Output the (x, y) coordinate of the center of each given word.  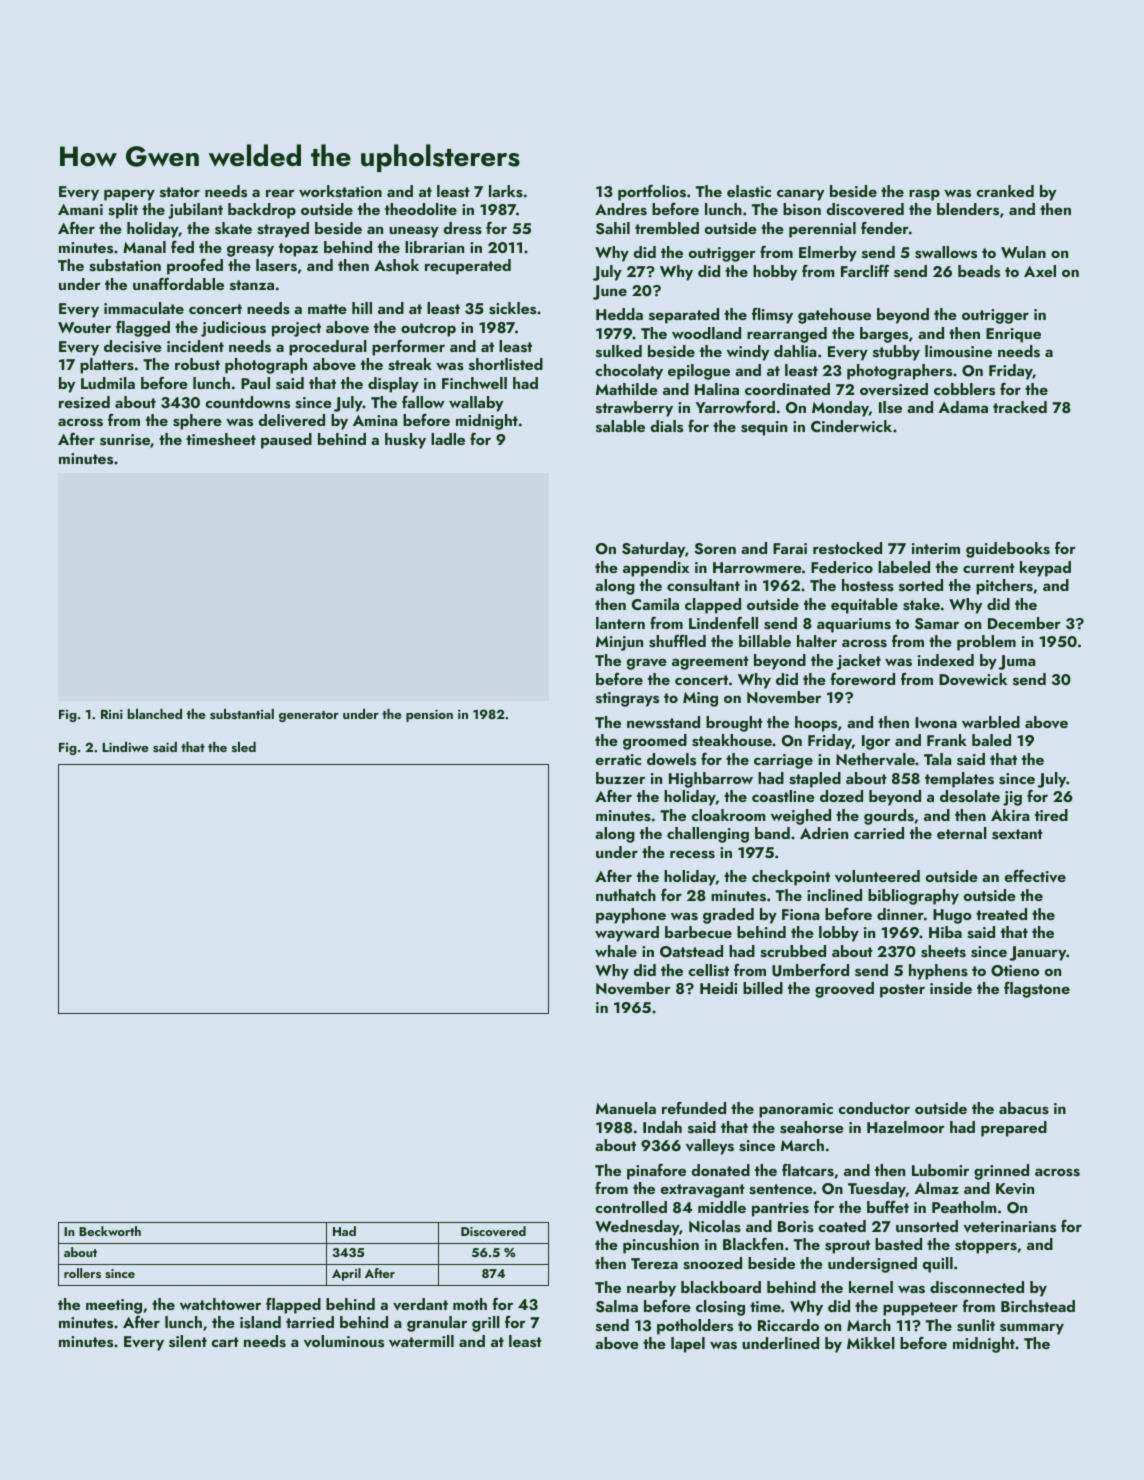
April (346, 1274)
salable (620, 426)
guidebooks (1008, 550)
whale (616, 951)
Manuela (626, 1108)
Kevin (1015, 1188)
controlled (631, 1207)
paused (286, 441)
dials (667, 426)
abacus (1024, 1108)
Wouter (84, 327)
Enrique (1013, 335)
